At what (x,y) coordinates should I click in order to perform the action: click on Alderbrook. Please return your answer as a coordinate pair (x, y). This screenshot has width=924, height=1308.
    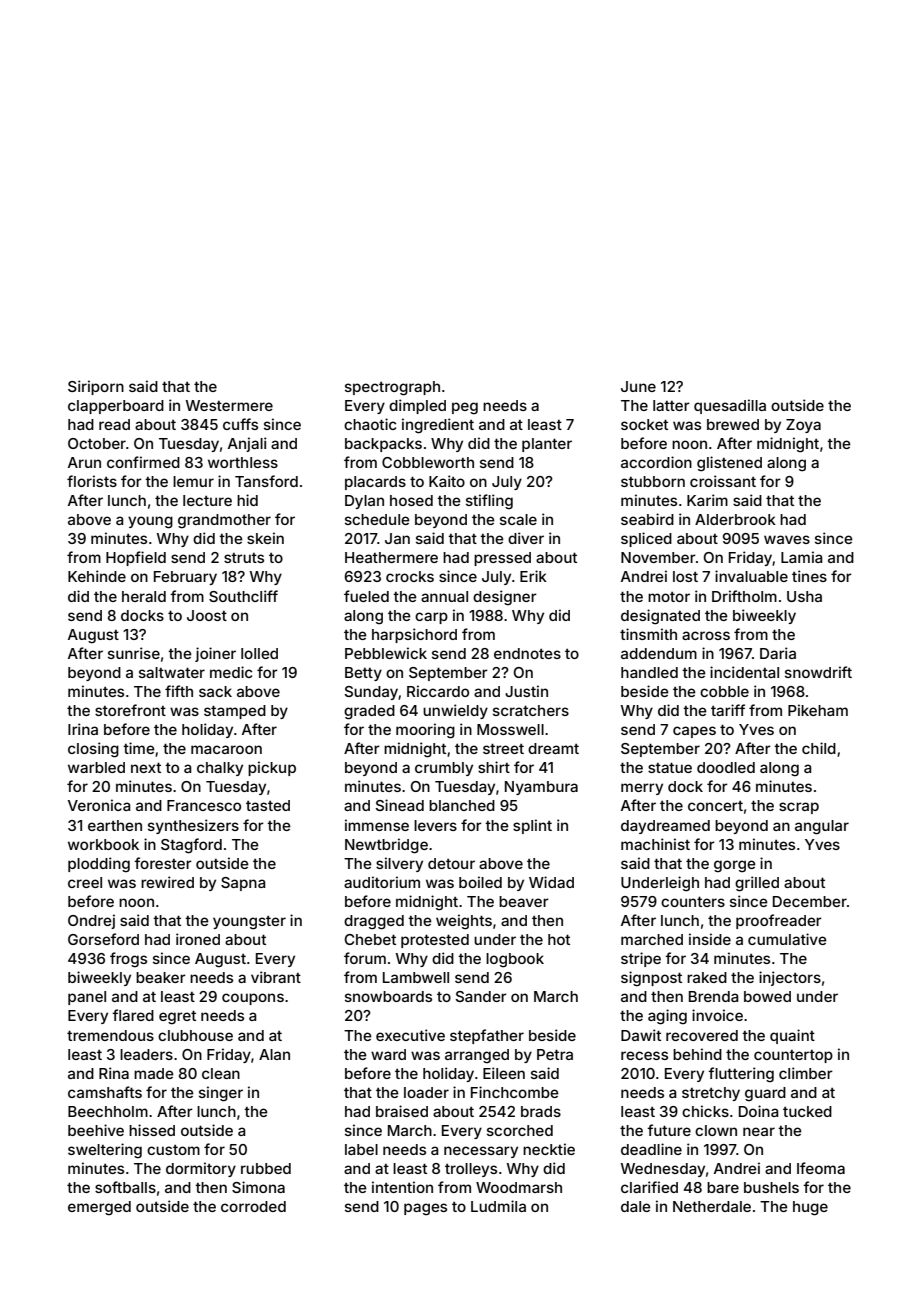
    Looking at the image, I should click on (735, 519).
